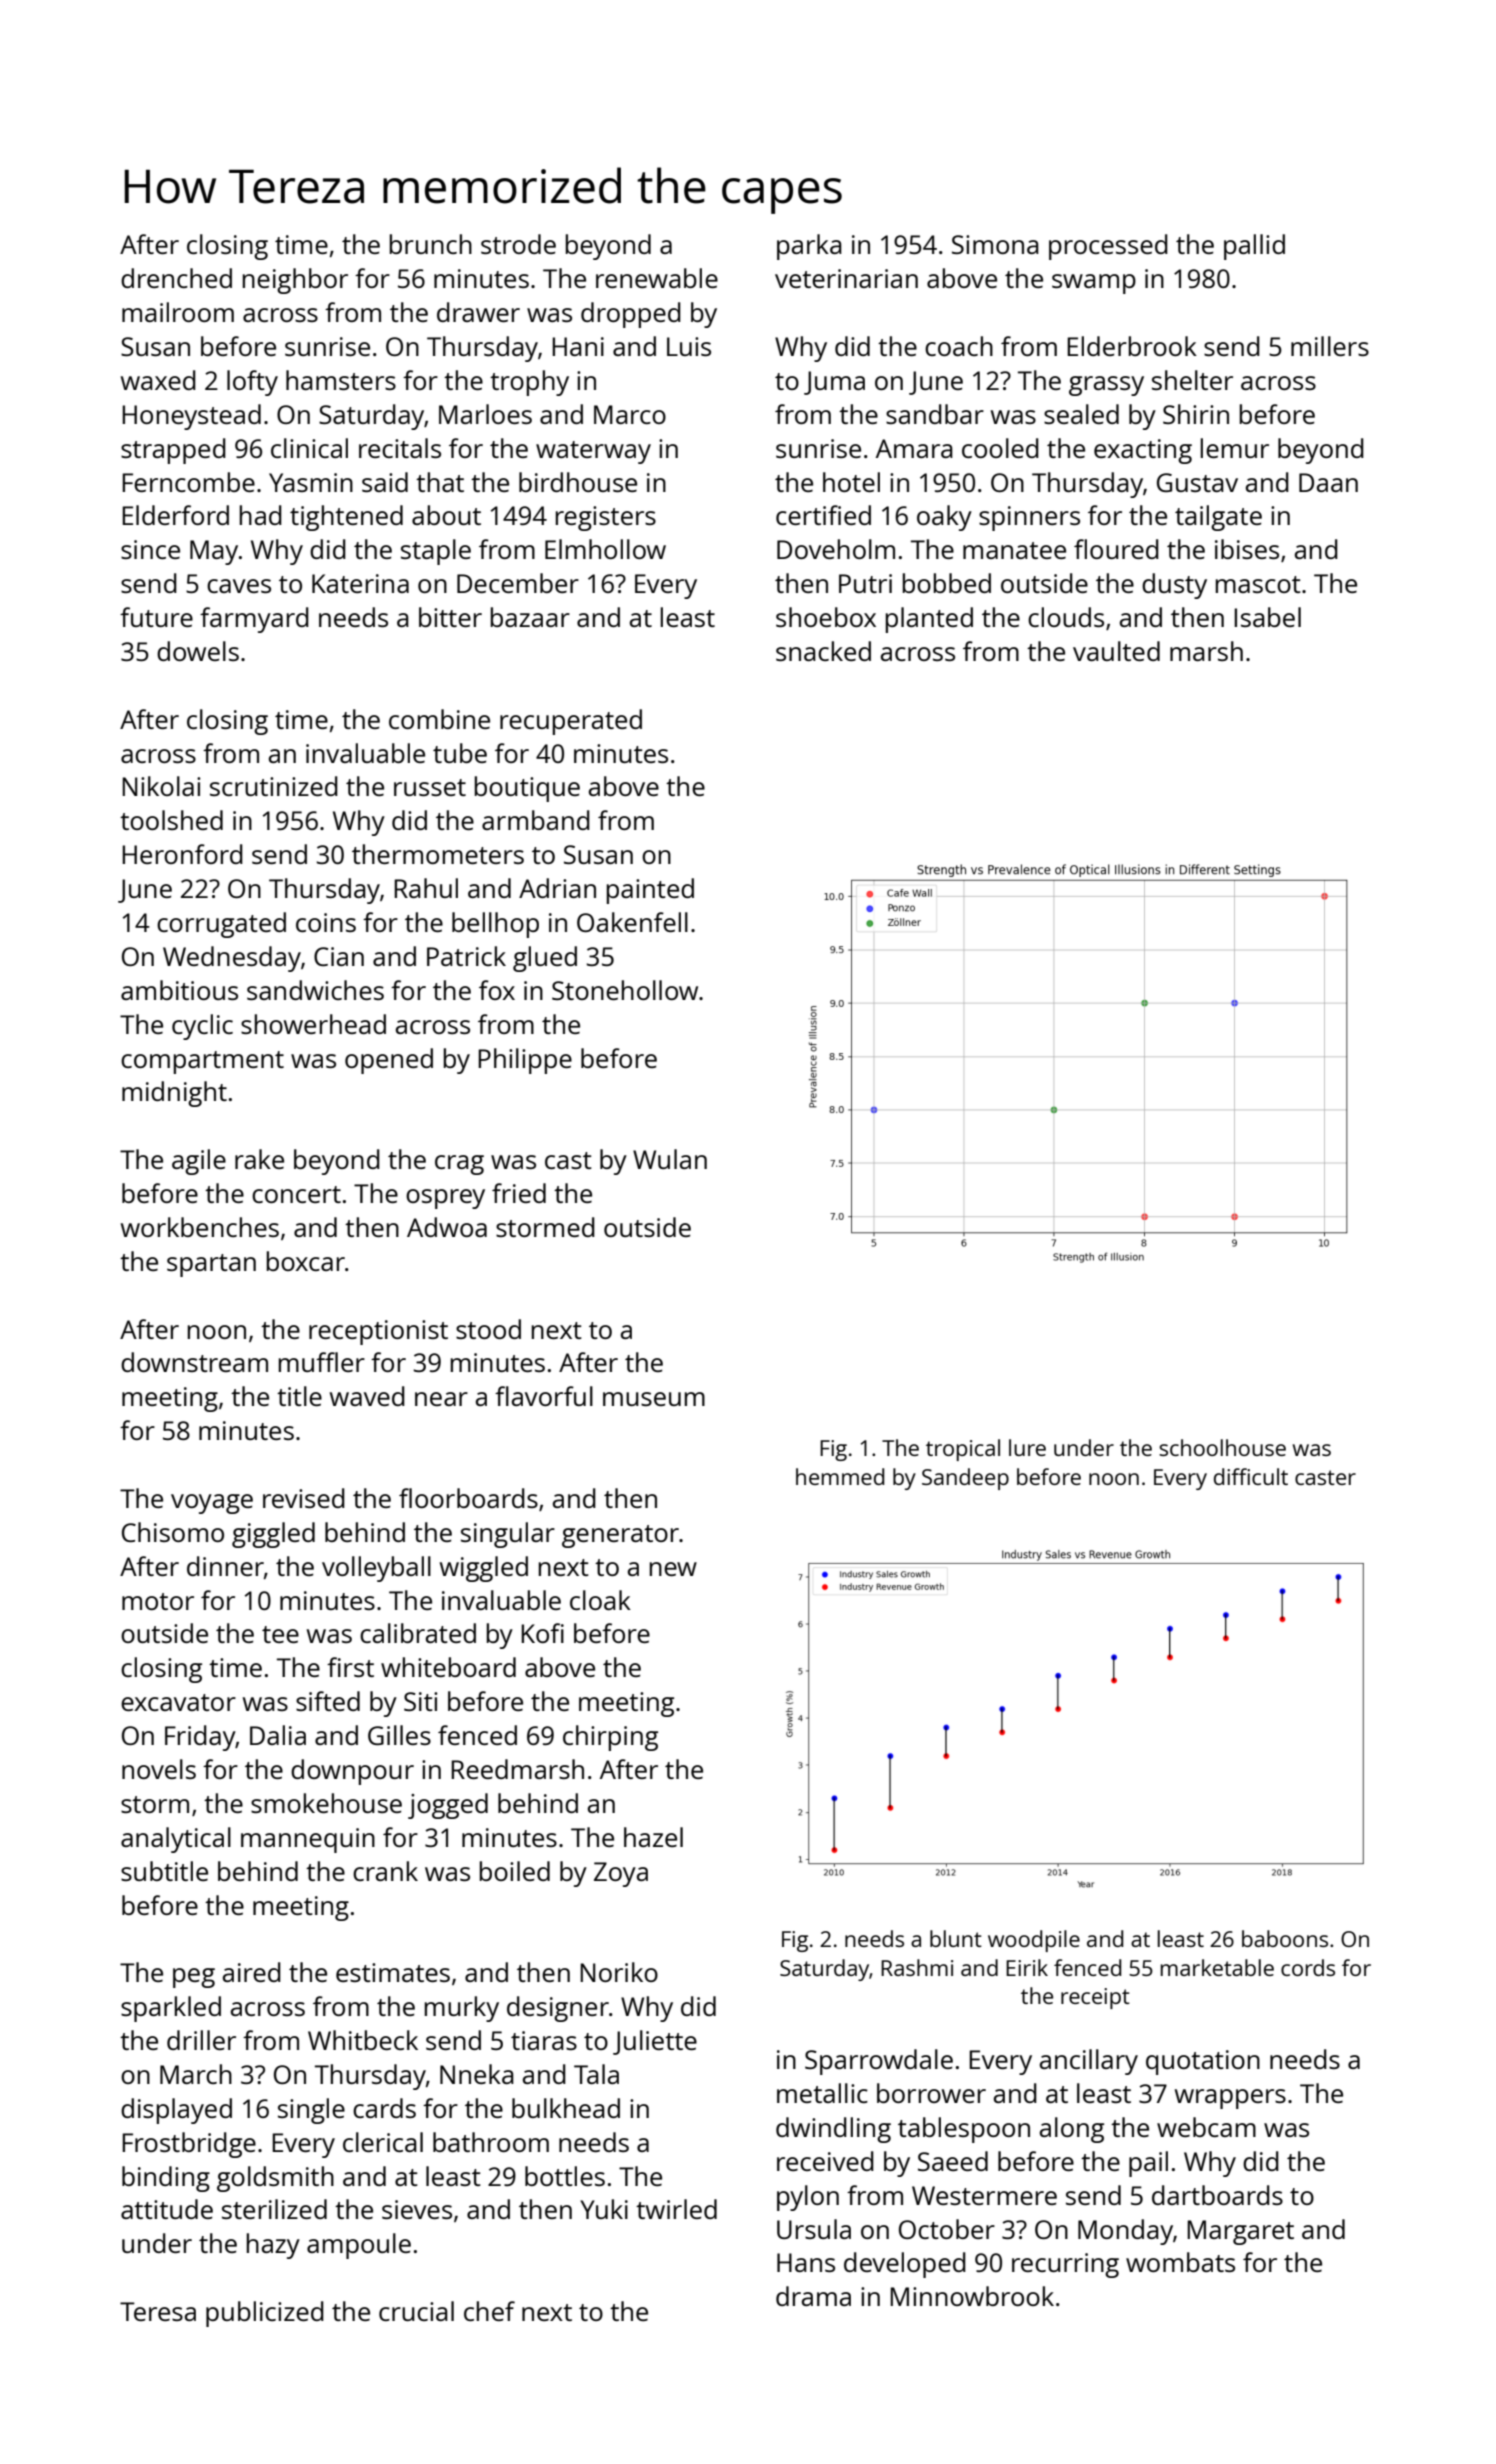 This document has height=2464, width=1496. Describe the element at coordinates (1066, 617) in the document. I see `clouds` at that location.
